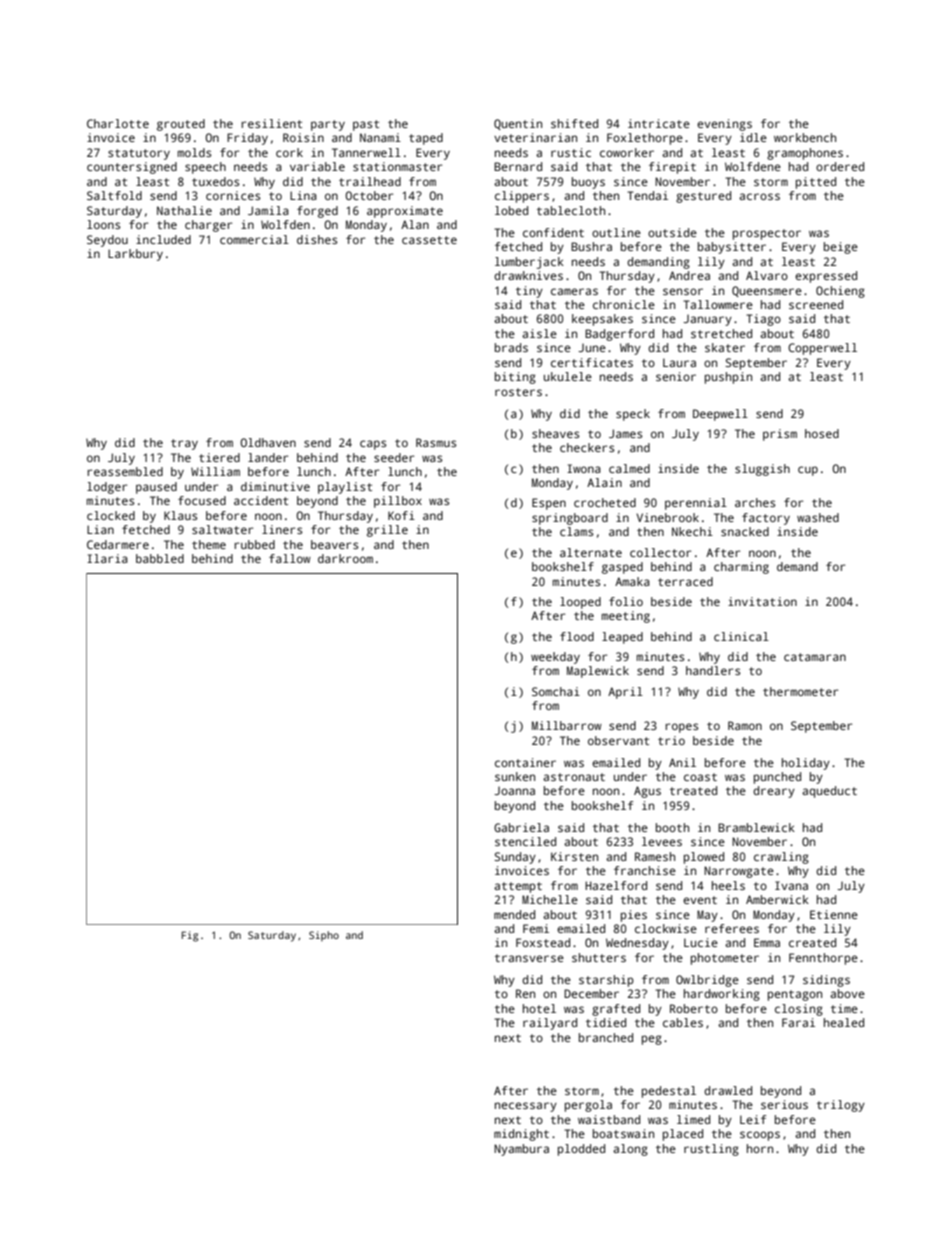 This screenshot has height=1233, width=952. Describe the element at coordinates (366, 125) in the screenshot. I see `past` at that location.
